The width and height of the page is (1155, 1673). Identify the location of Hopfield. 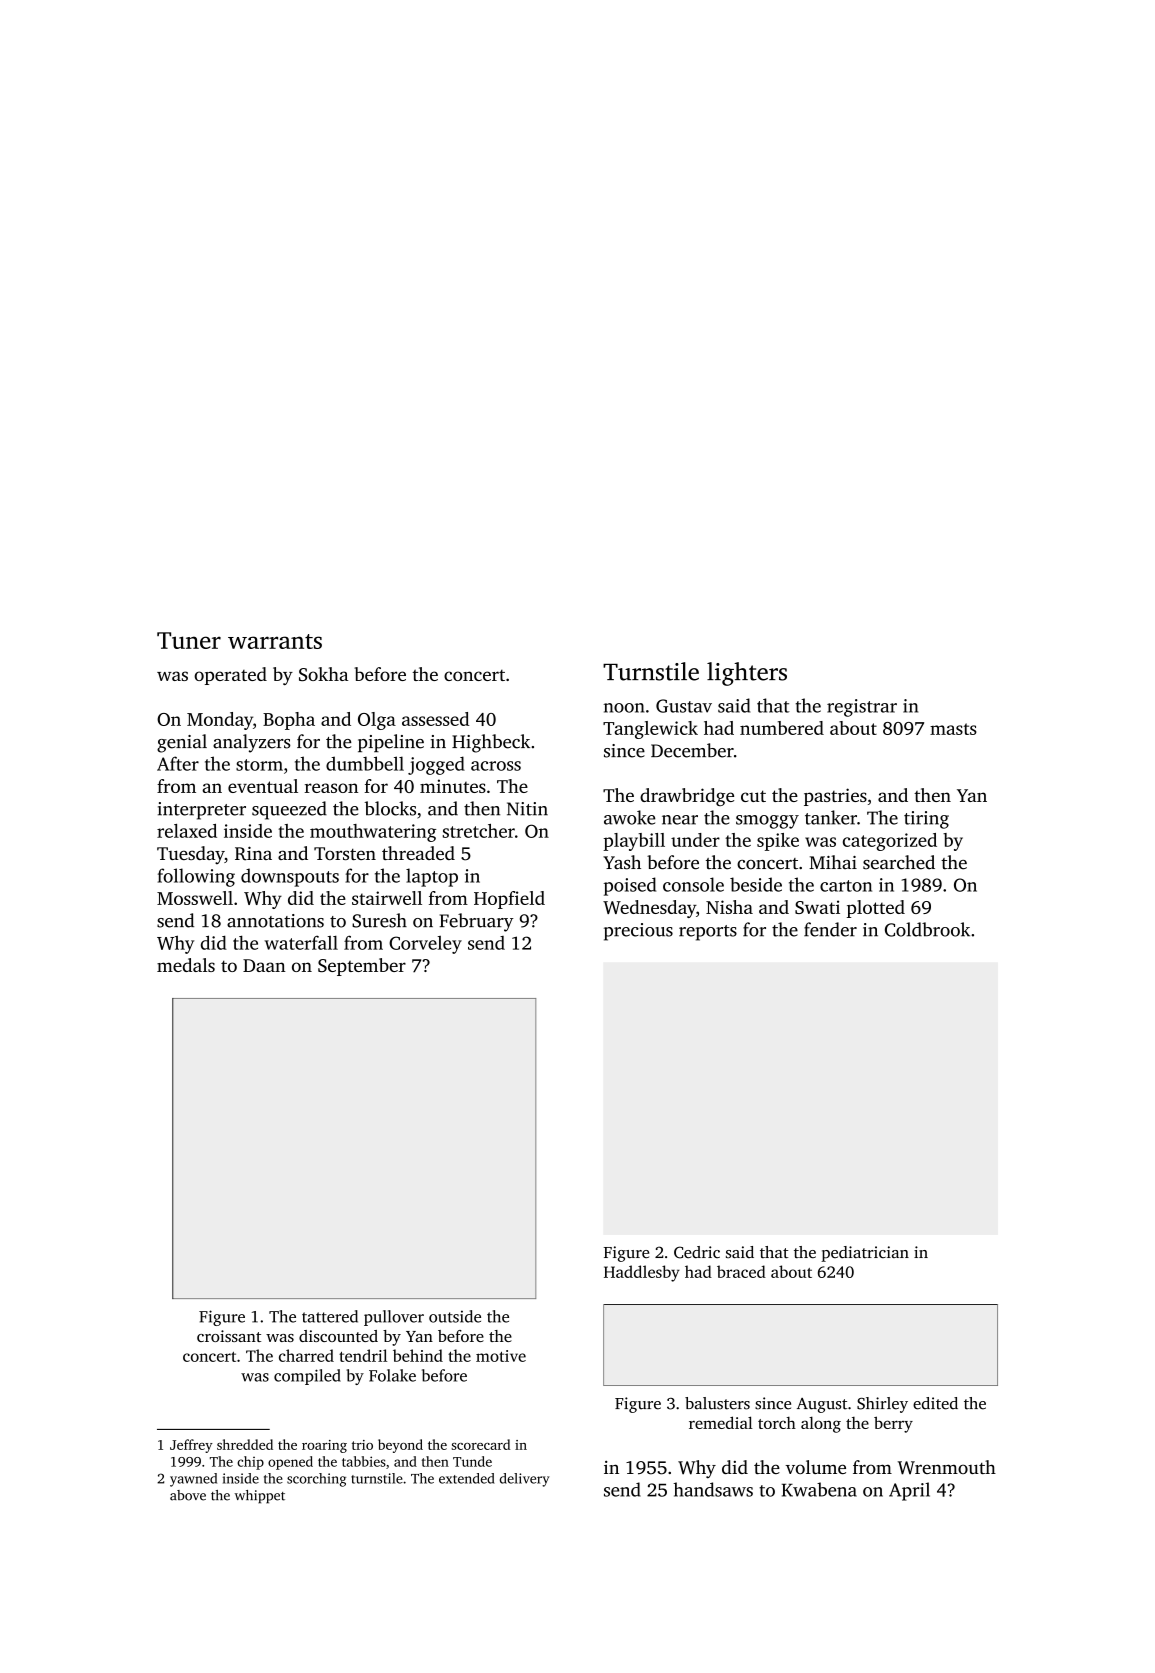
(509, 900).
